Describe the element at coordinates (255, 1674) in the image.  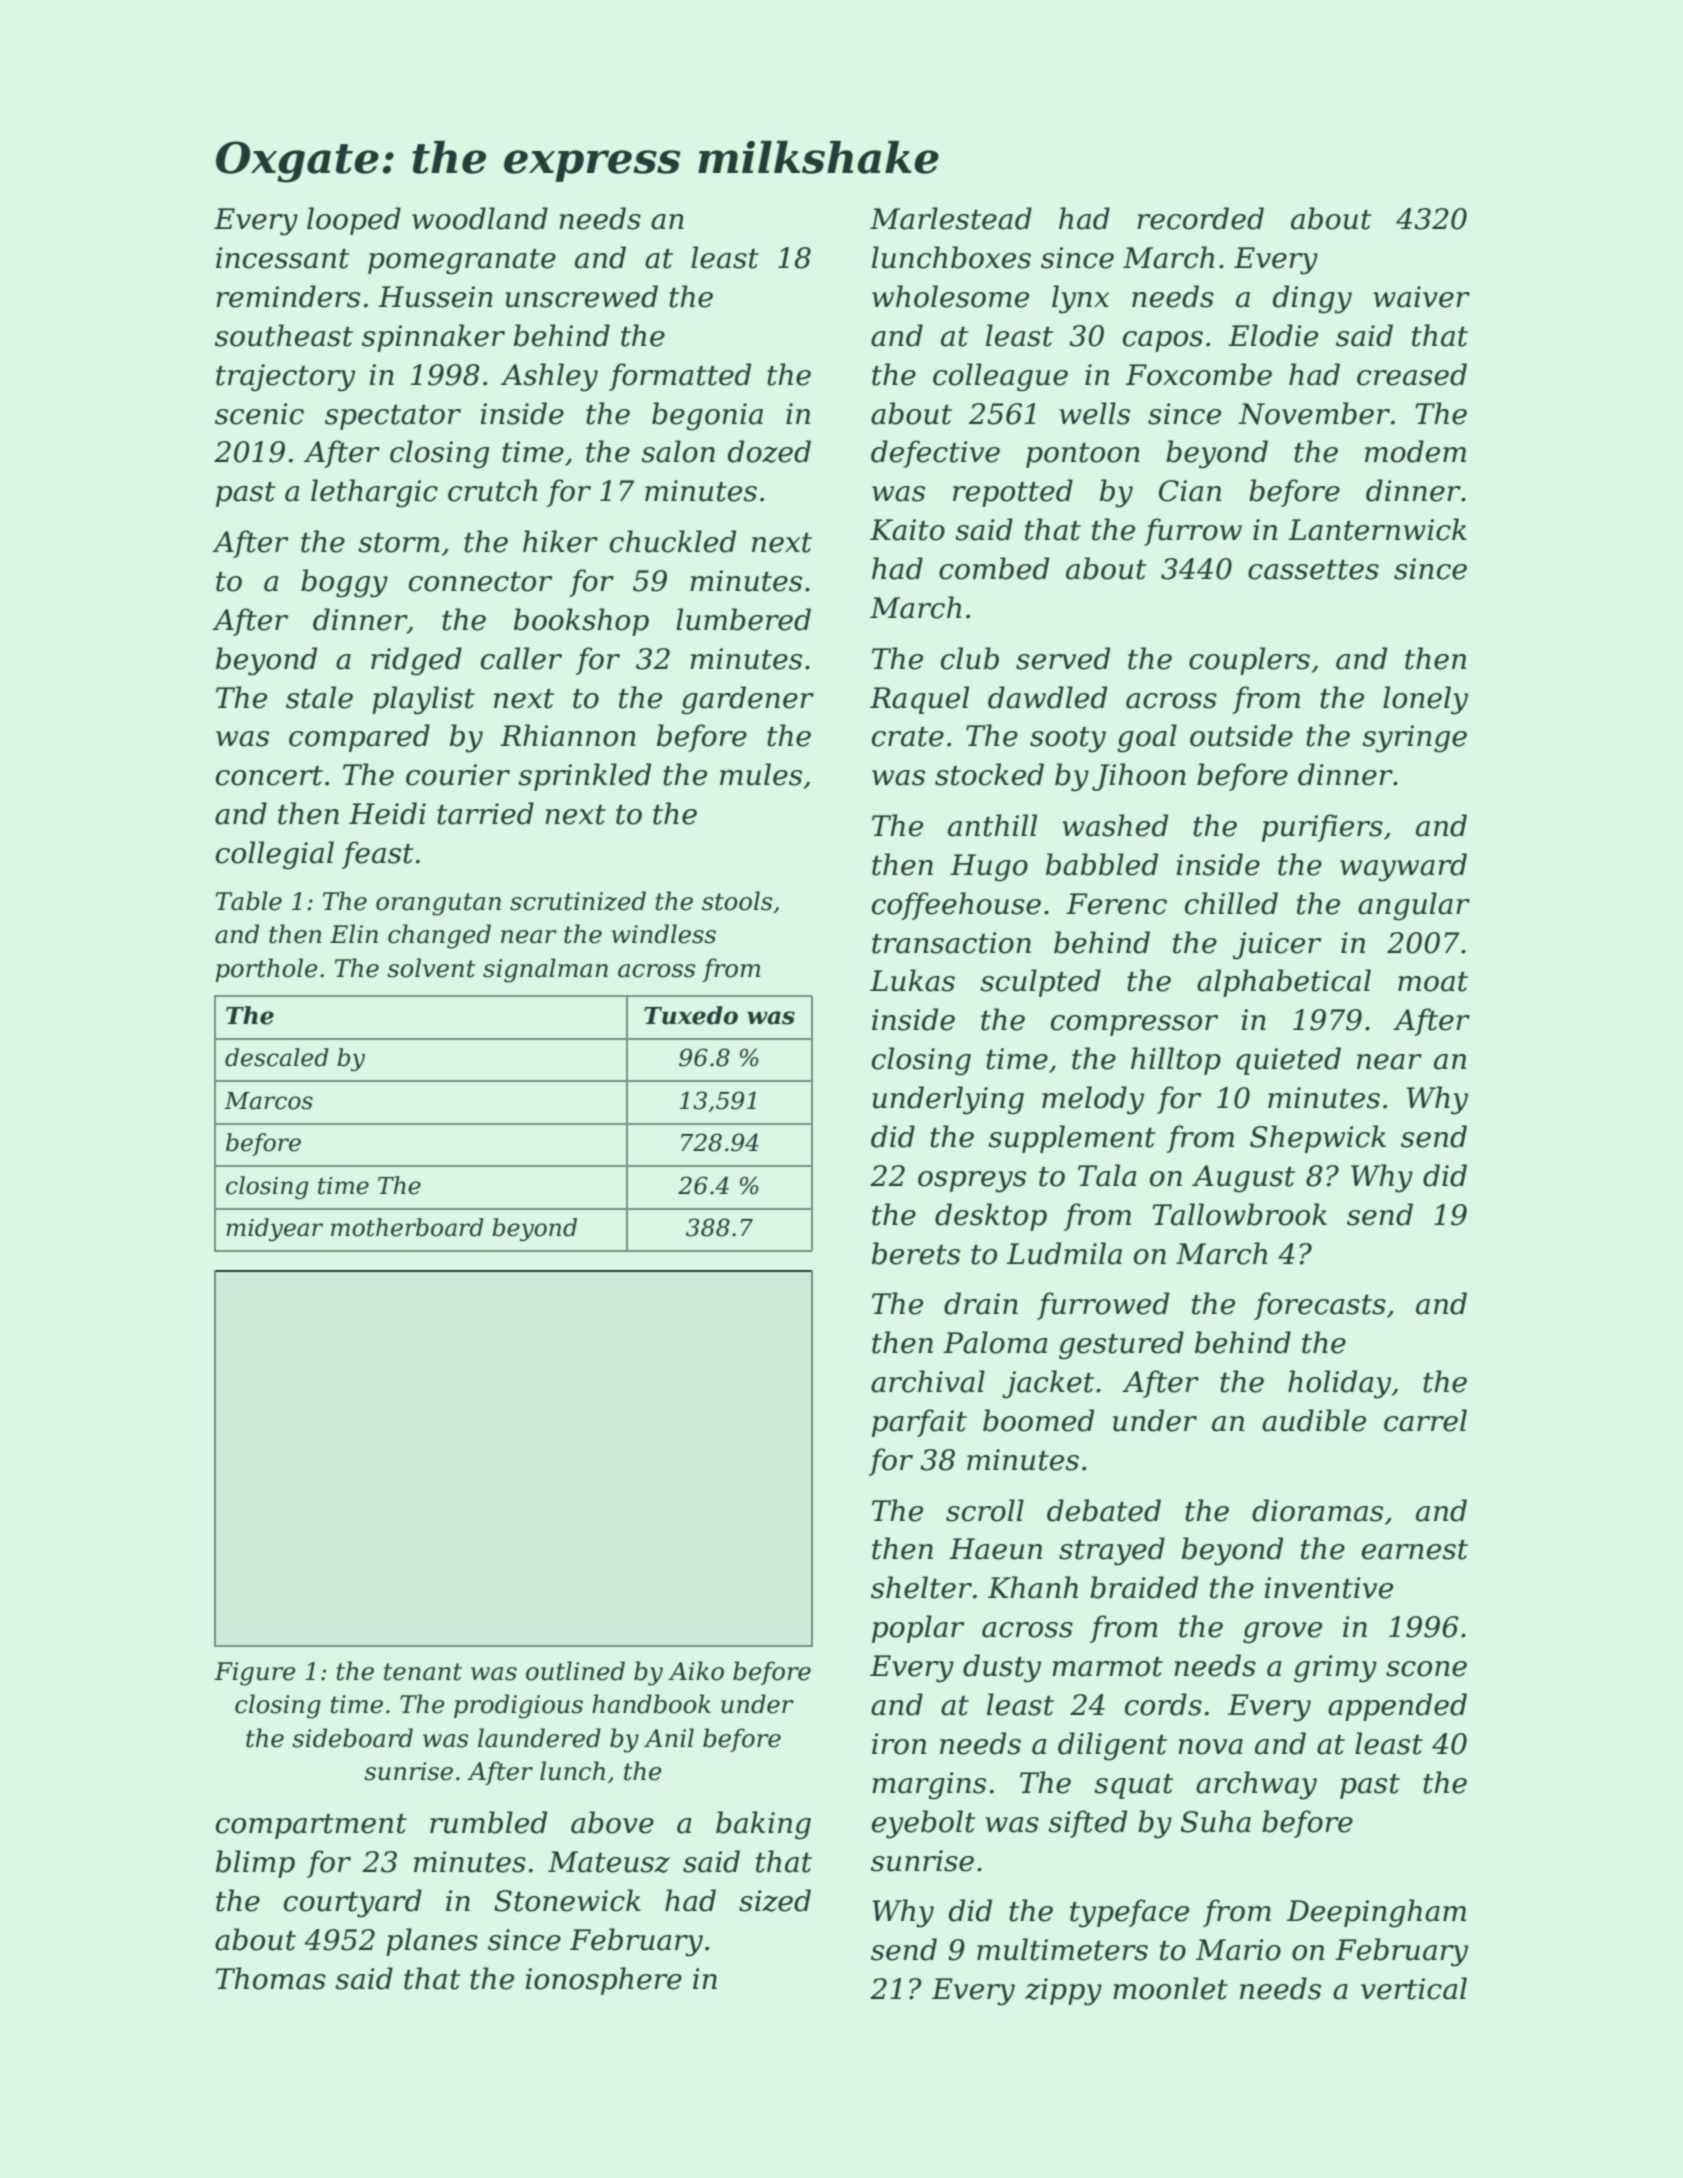
I see `Figure` at that location.
